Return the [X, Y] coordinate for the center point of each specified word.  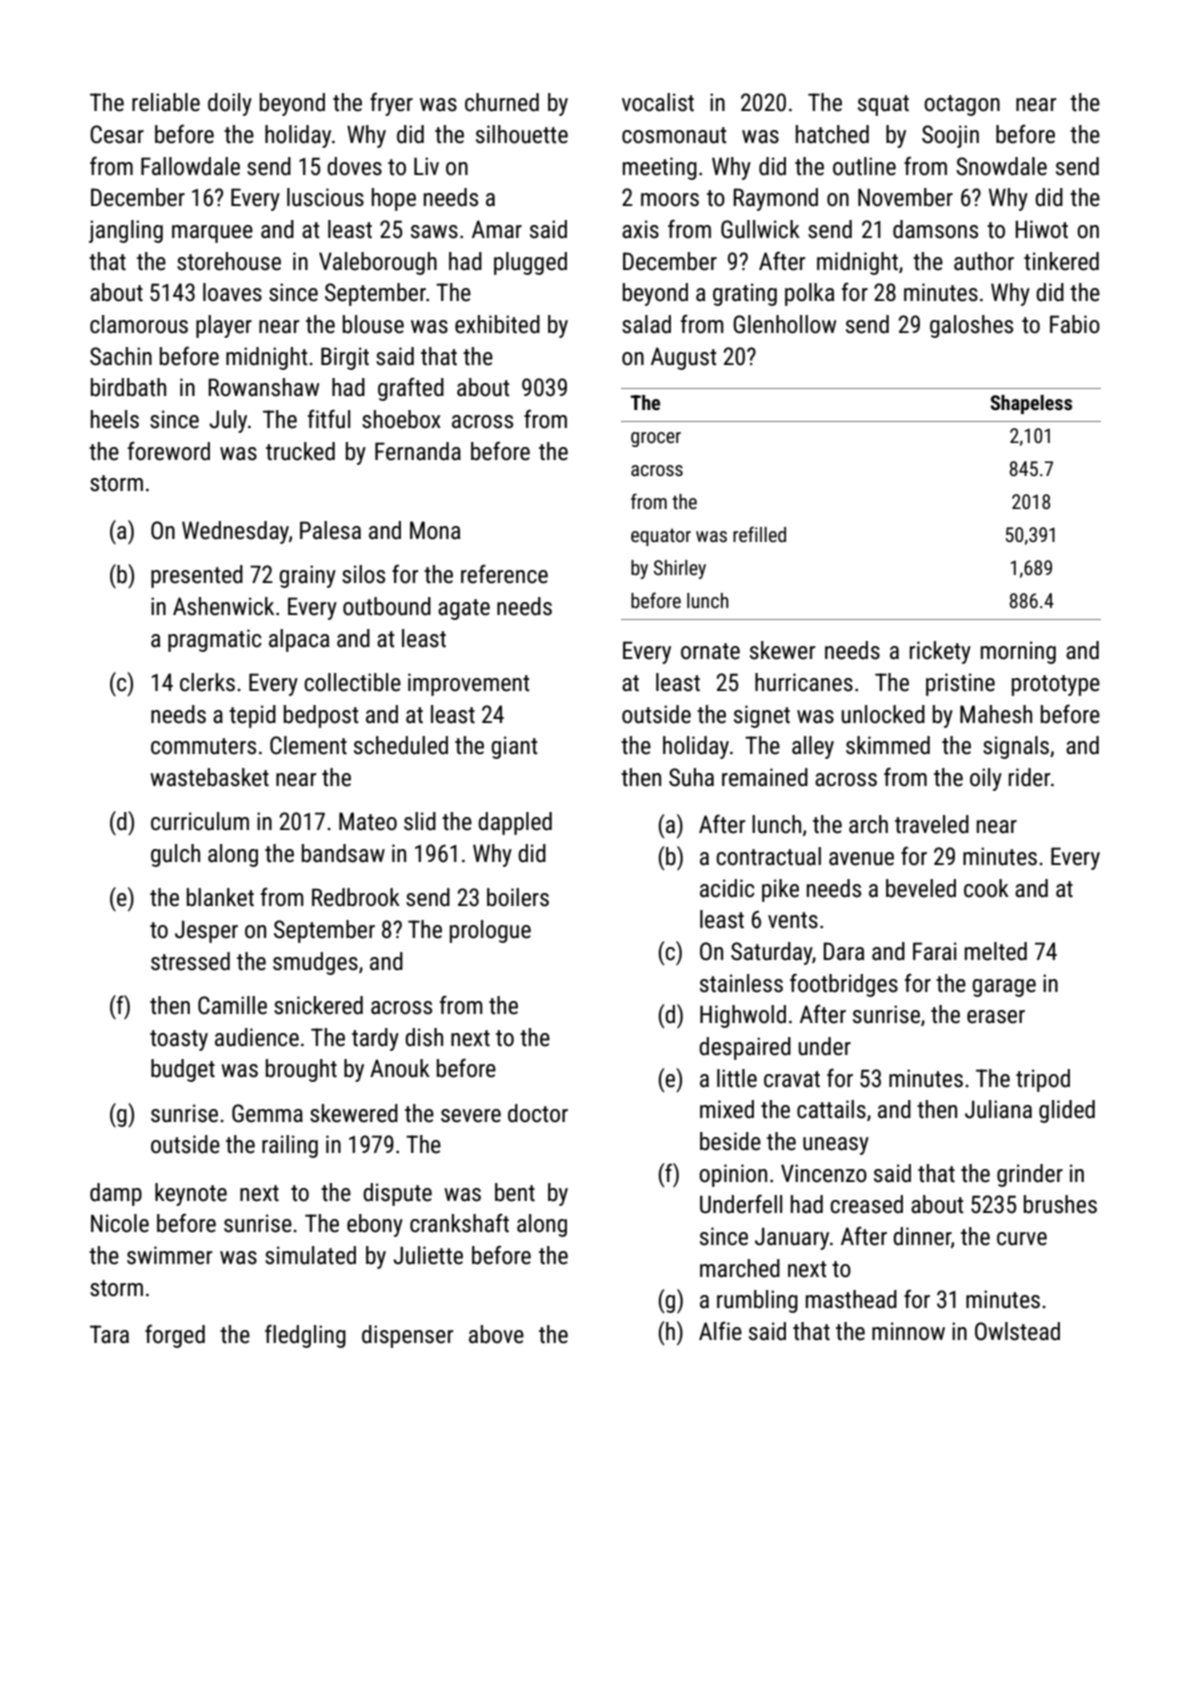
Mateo [368, 821]
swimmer [169, 1255]
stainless [741, 983]
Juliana [998, 1109]
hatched [832, 134]
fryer [391, 104]
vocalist [658, 102]
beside [730, 1141]
